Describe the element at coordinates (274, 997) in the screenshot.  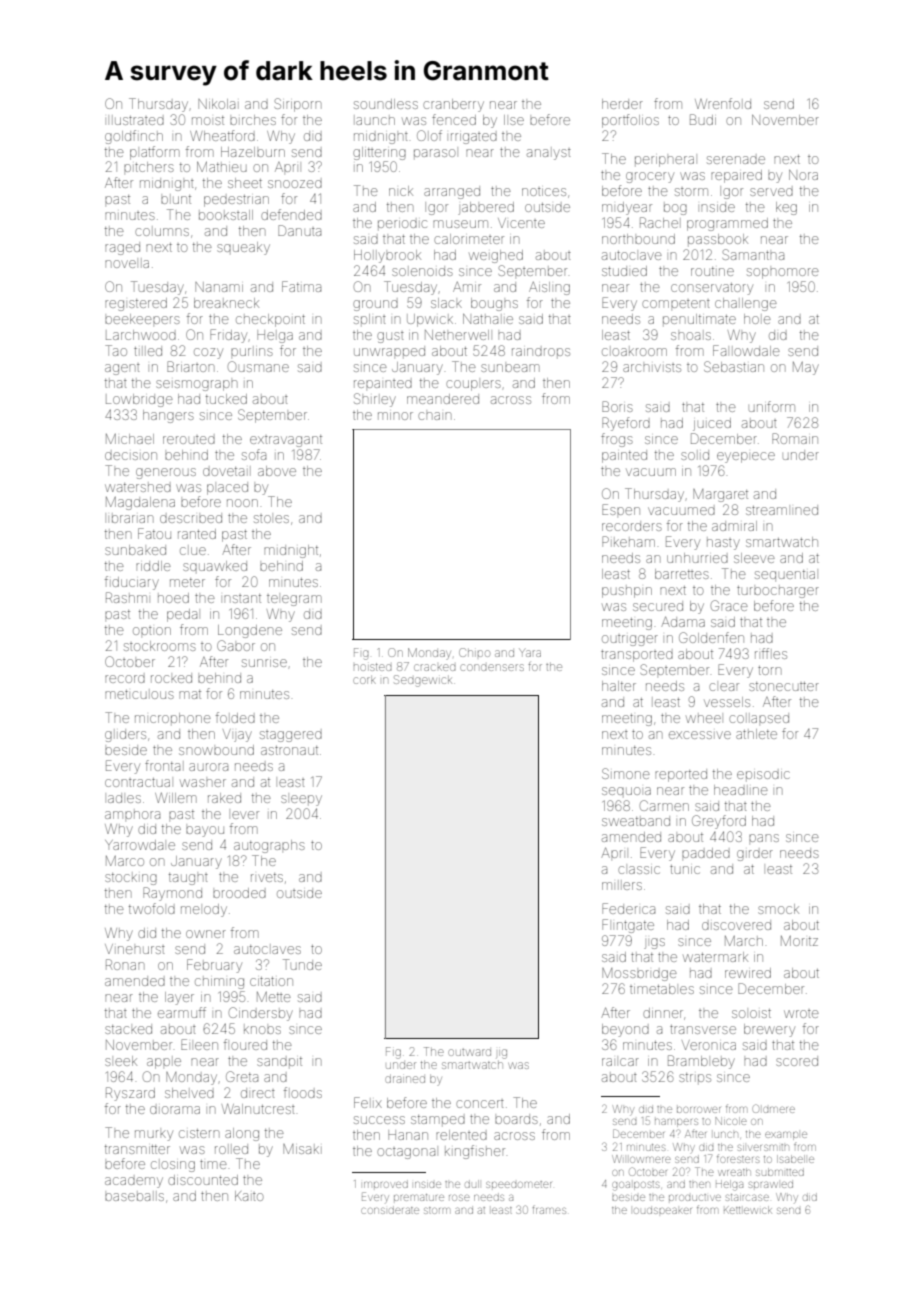
I see `Mette` at that location.
